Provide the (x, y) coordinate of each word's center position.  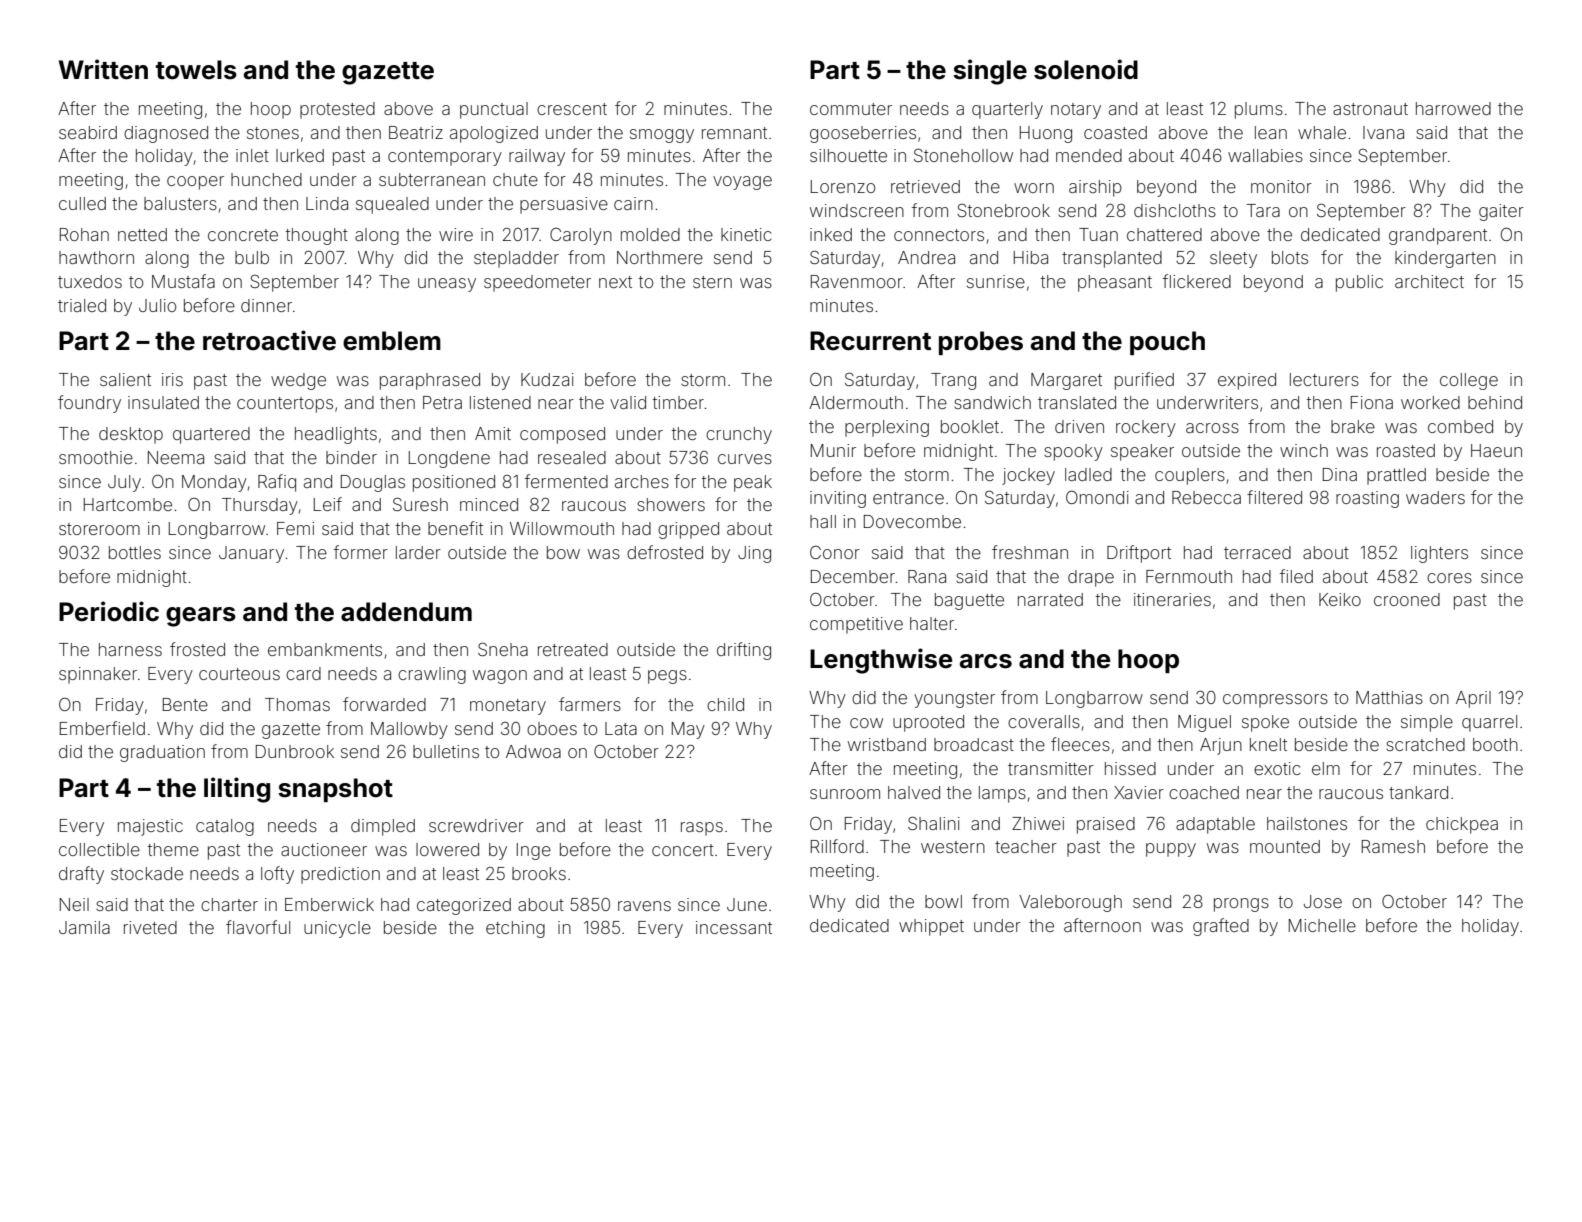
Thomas (297, 704)
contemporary (445, 158)
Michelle (1322, 925)
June (747, 904)
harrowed (1453, 108)
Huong (1046, 134)
